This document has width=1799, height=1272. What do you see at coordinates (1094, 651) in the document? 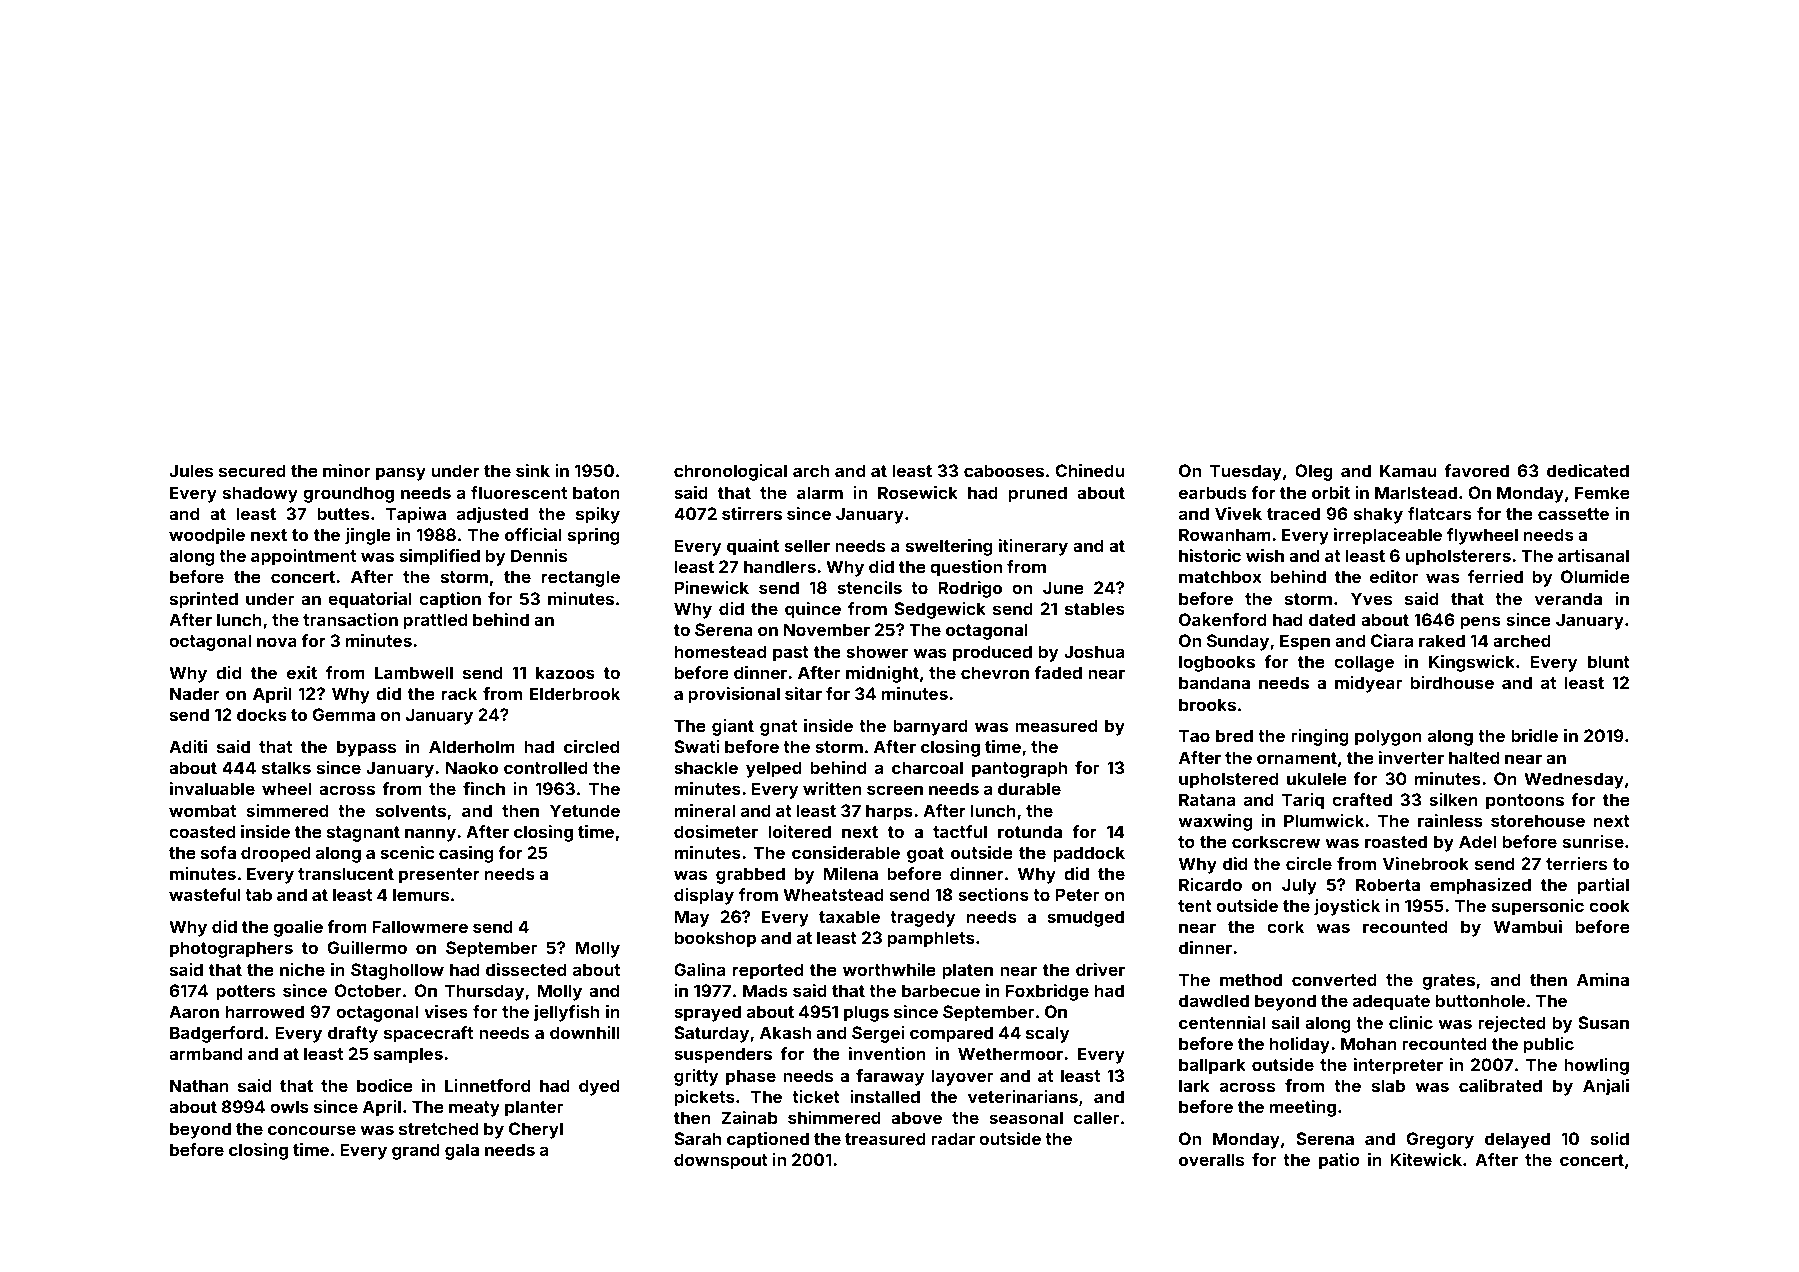
I see `Joshua` at bounding box center [1094, 651].
